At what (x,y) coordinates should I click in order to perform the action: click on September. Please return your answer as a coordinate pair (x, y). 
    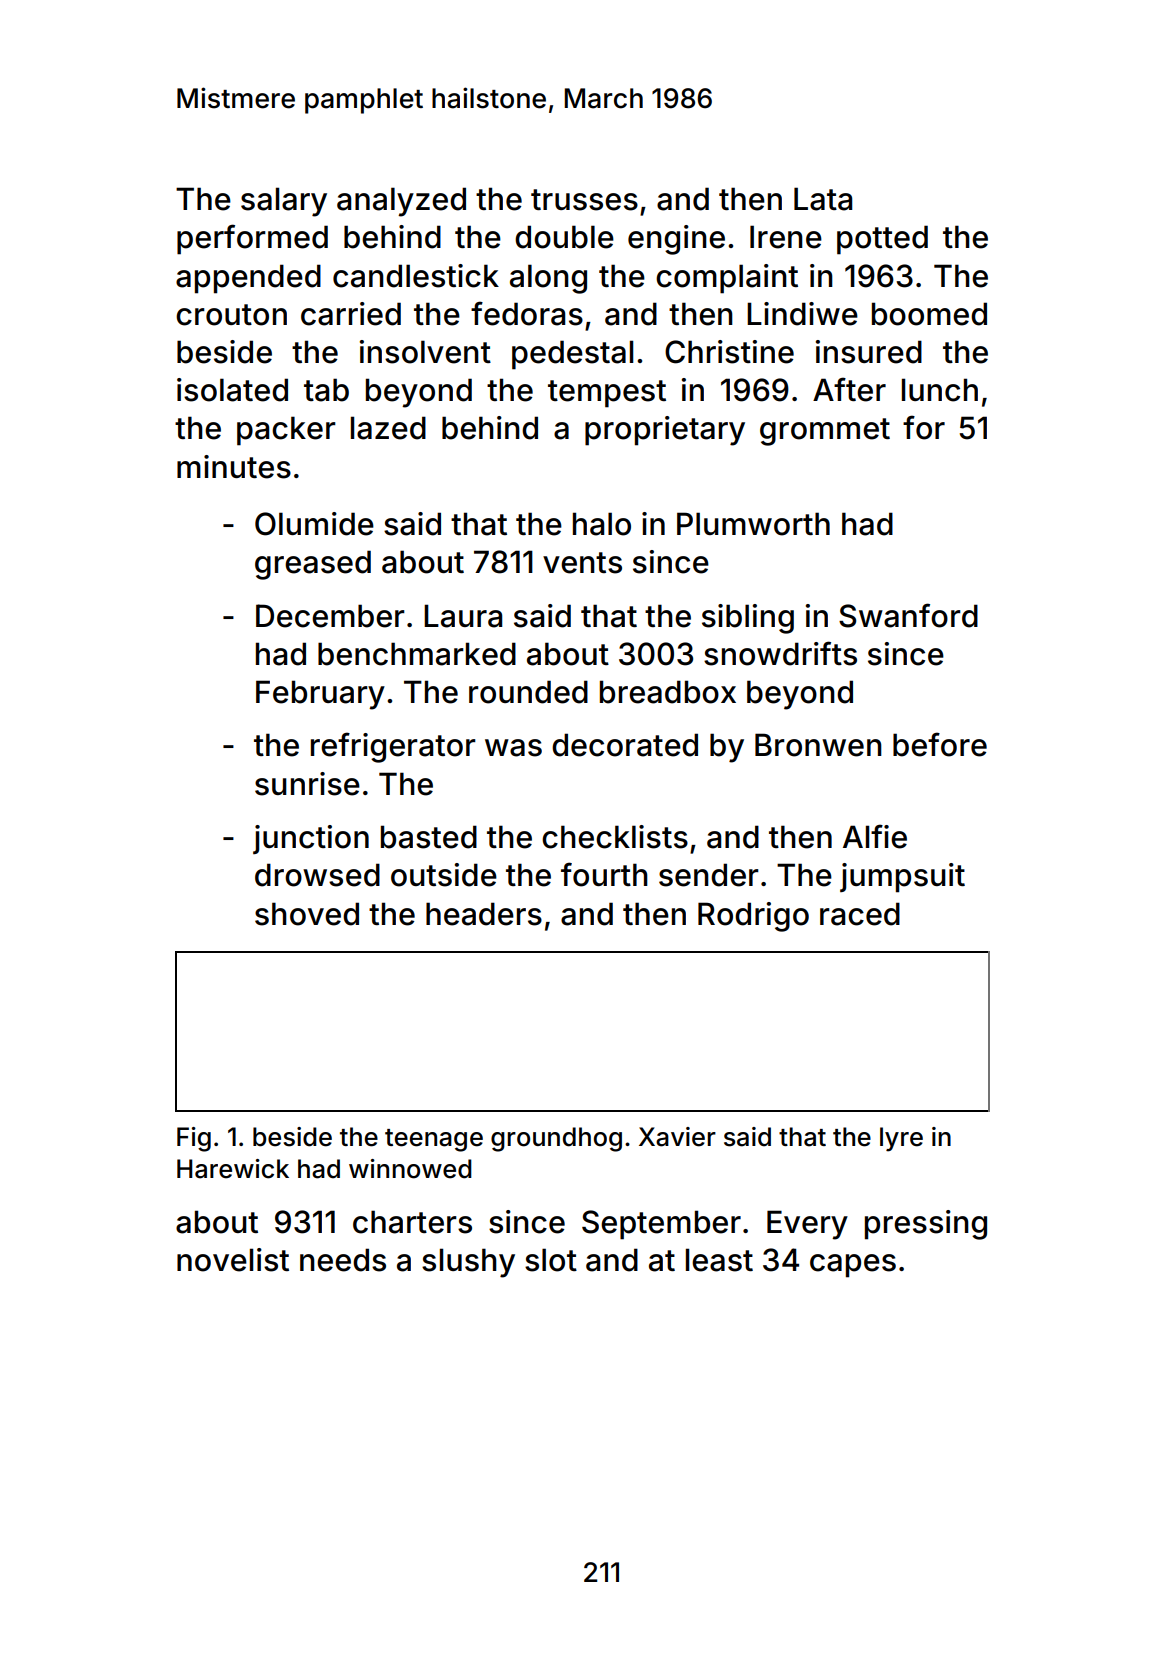
    Looking at the image, I should click on (661, 1225).
